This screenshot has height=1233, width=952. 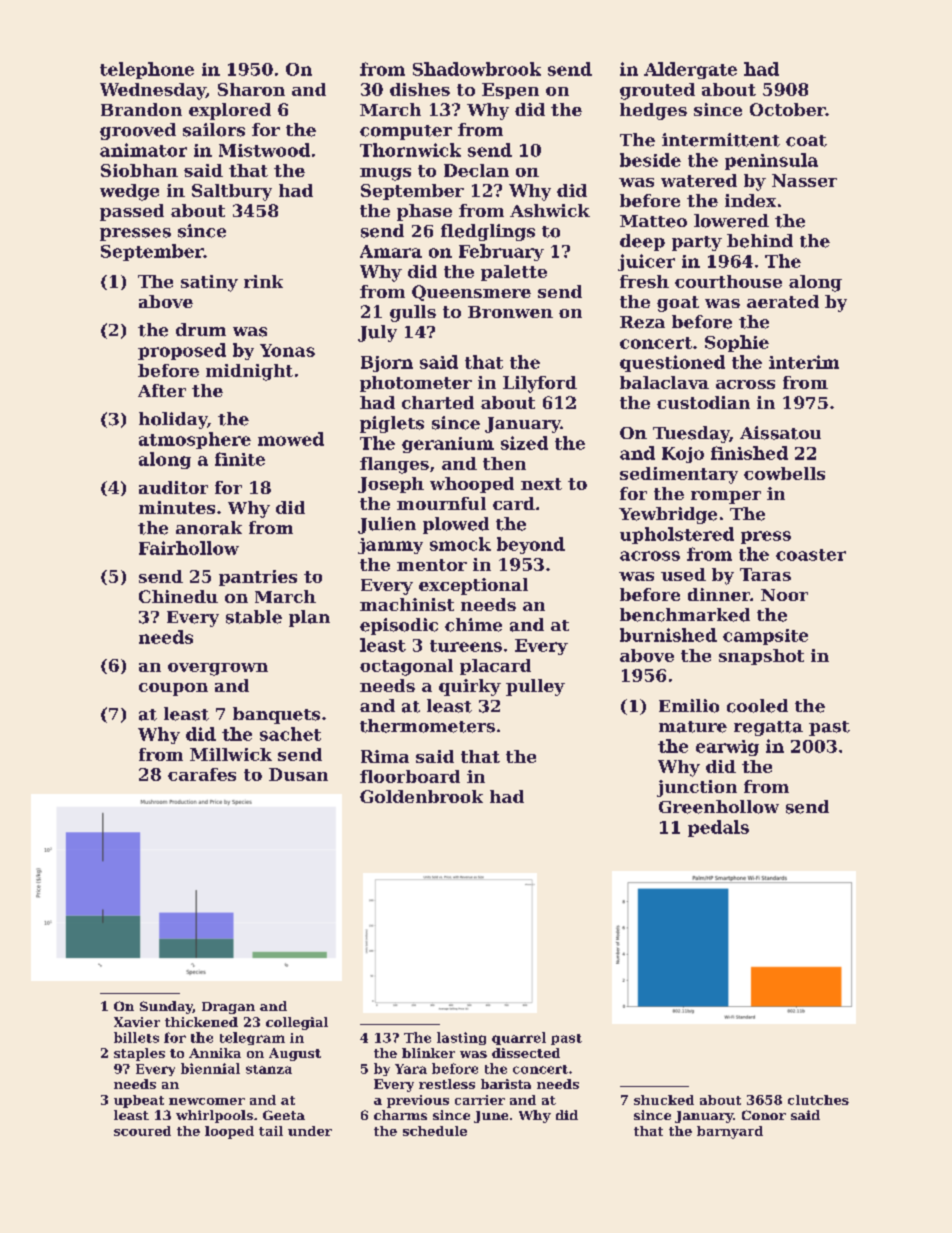 I want to click on Shadowbrook, so click(x=477, y=69).
